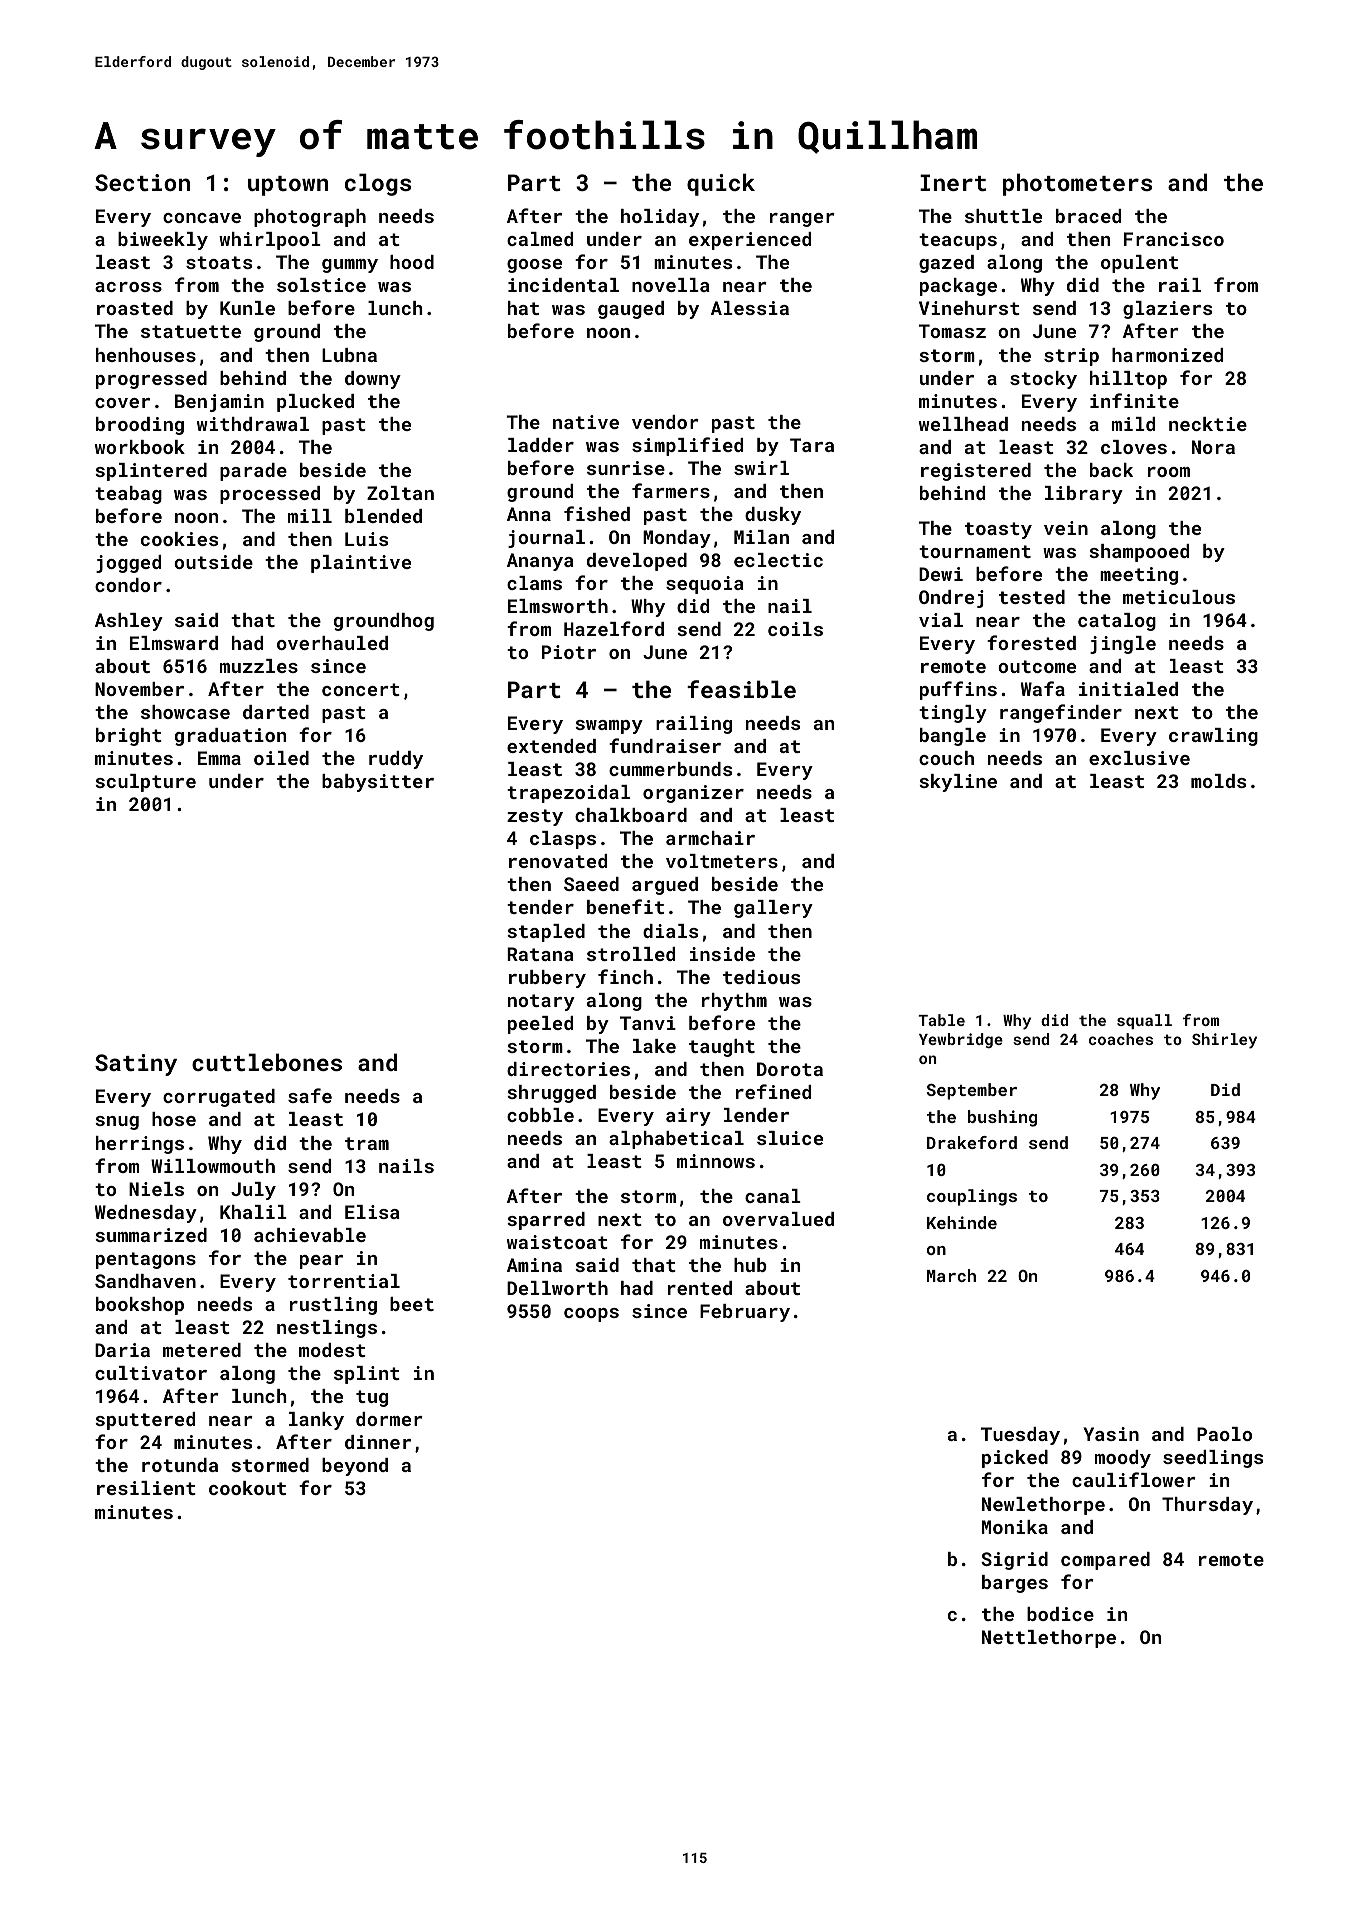 The height and width of the image is (1929, 1364). What do you see at coordinates (1049, 1639) in the image?
I see `Nettlethorpe` at bounding box center [1049, 1639].
